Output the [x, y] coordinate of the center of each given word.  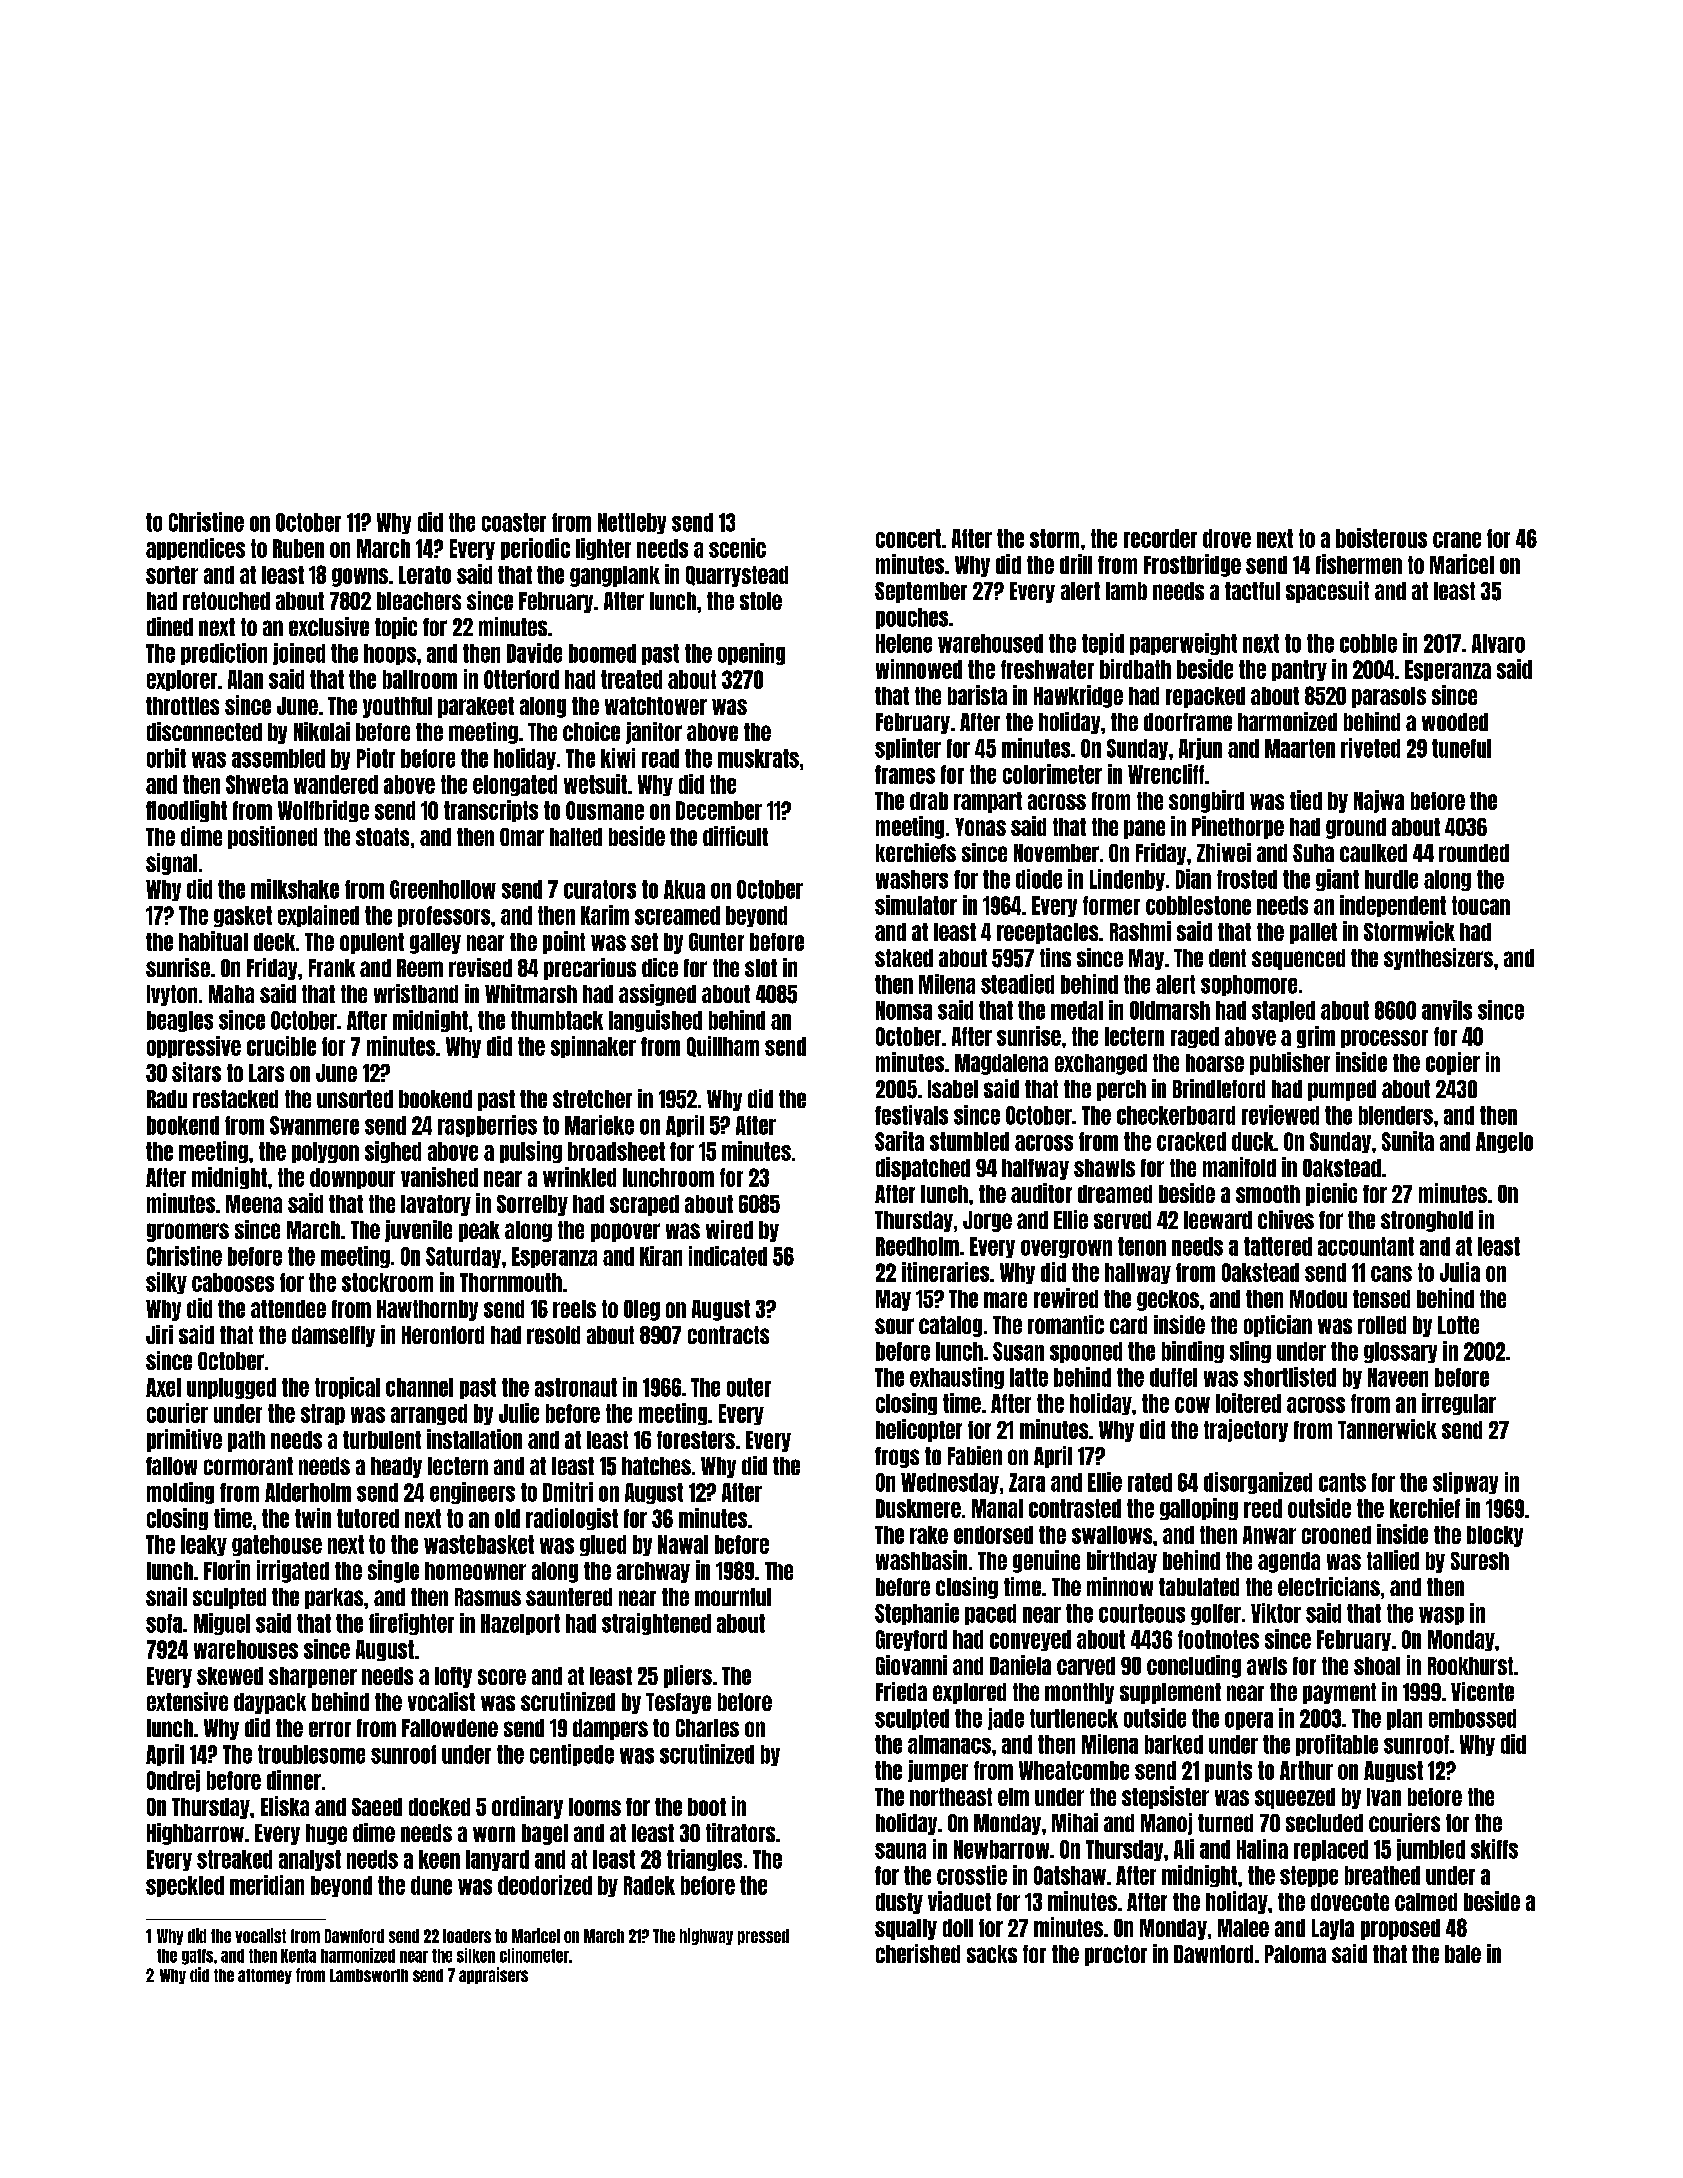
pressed [763, 1937]
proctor [1116, 1955]
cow [1192, 1405]
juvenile [418, 1231]
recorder [1160, 538]
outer [749, 1387]
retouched [226, 601]
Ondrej [173, 1781]
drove [1227, 538]
